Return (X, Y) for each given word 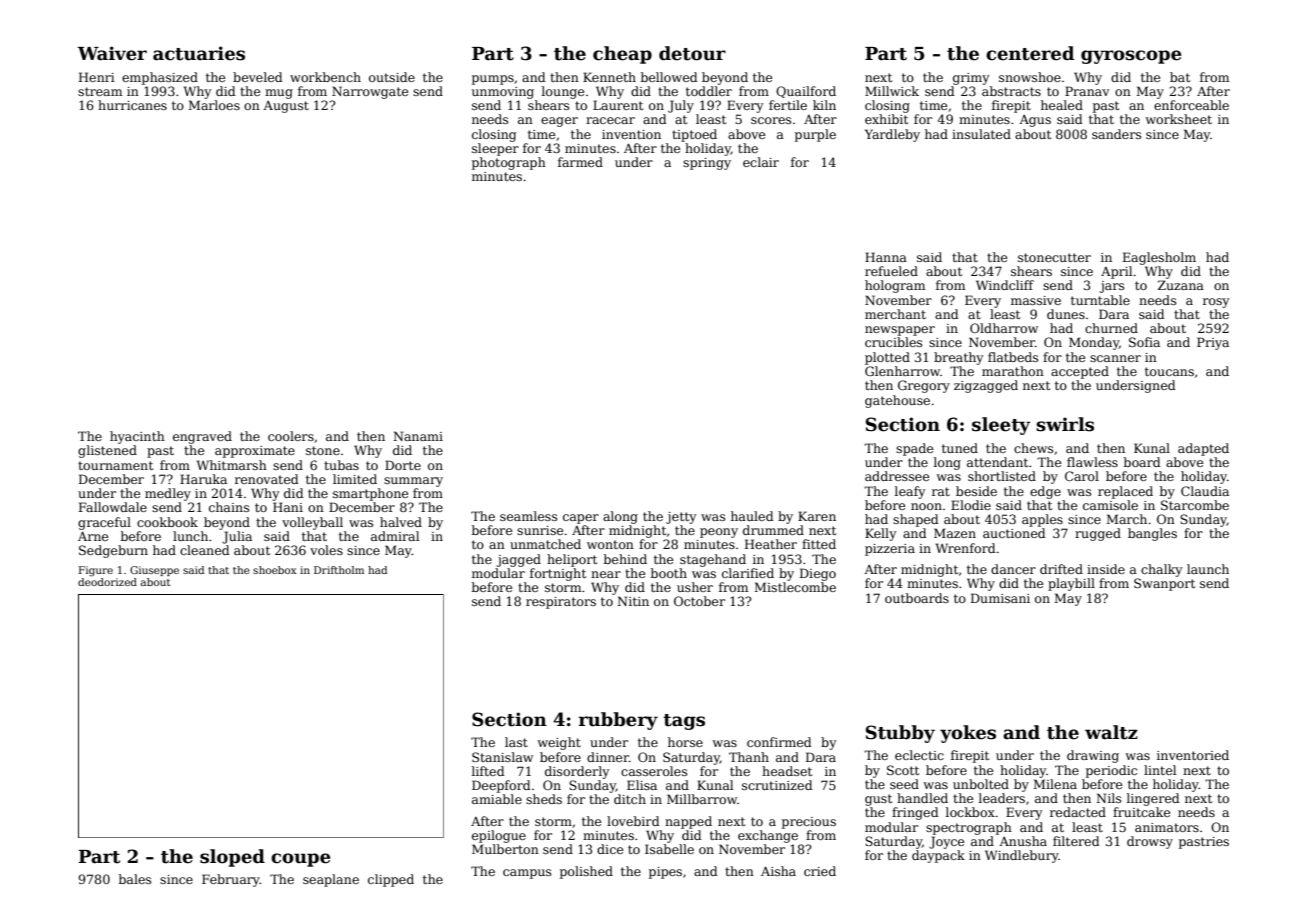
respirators (561, 603)
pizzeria (890, 550)
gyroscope (1131, 57)
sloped (232, 858)
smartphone (370, 494)
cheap (622, 55)
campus (527, 874)
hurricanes (132, 105)
